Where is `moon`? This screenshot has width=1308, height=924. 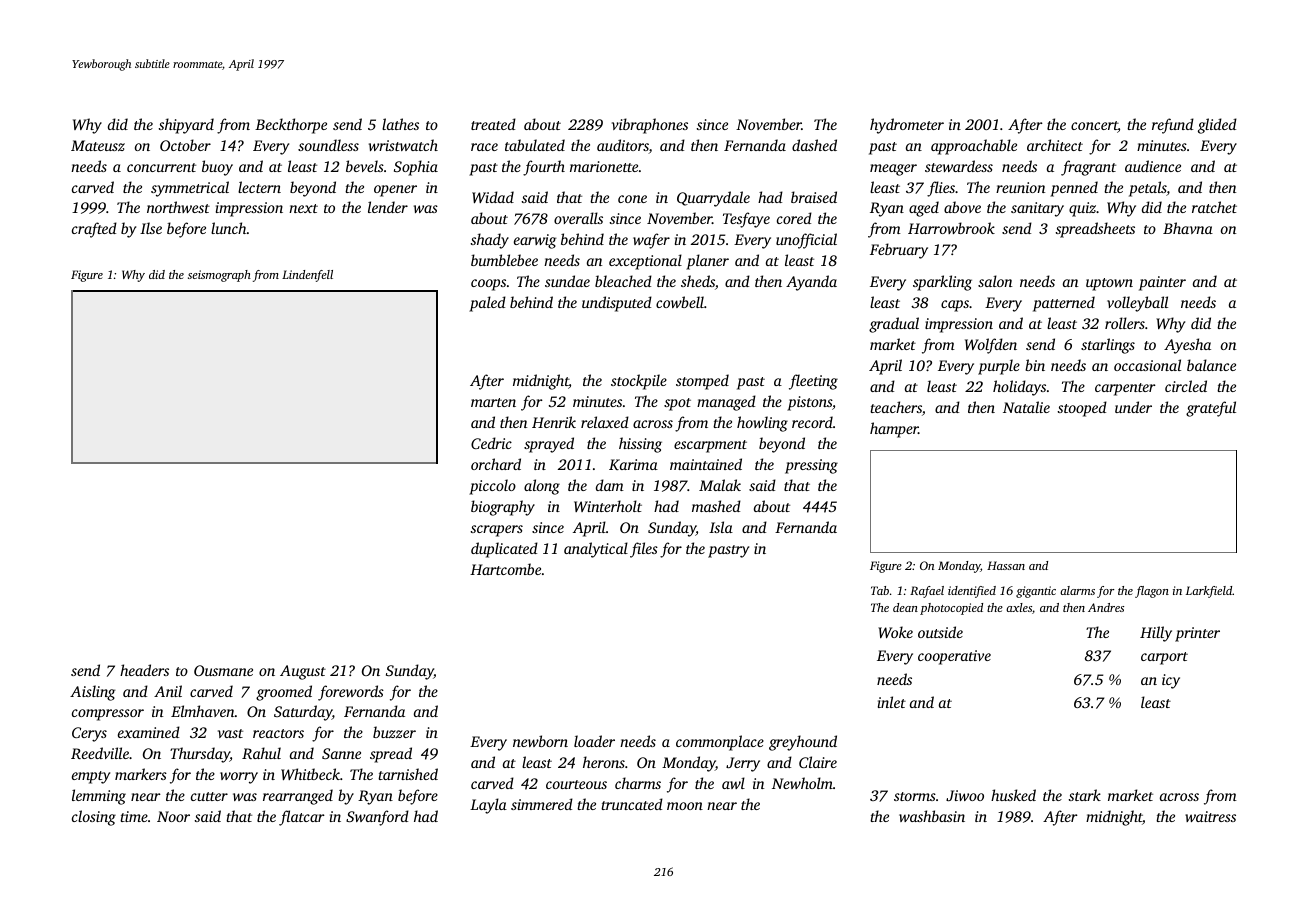 moon is located at coordinates (685, 806).
